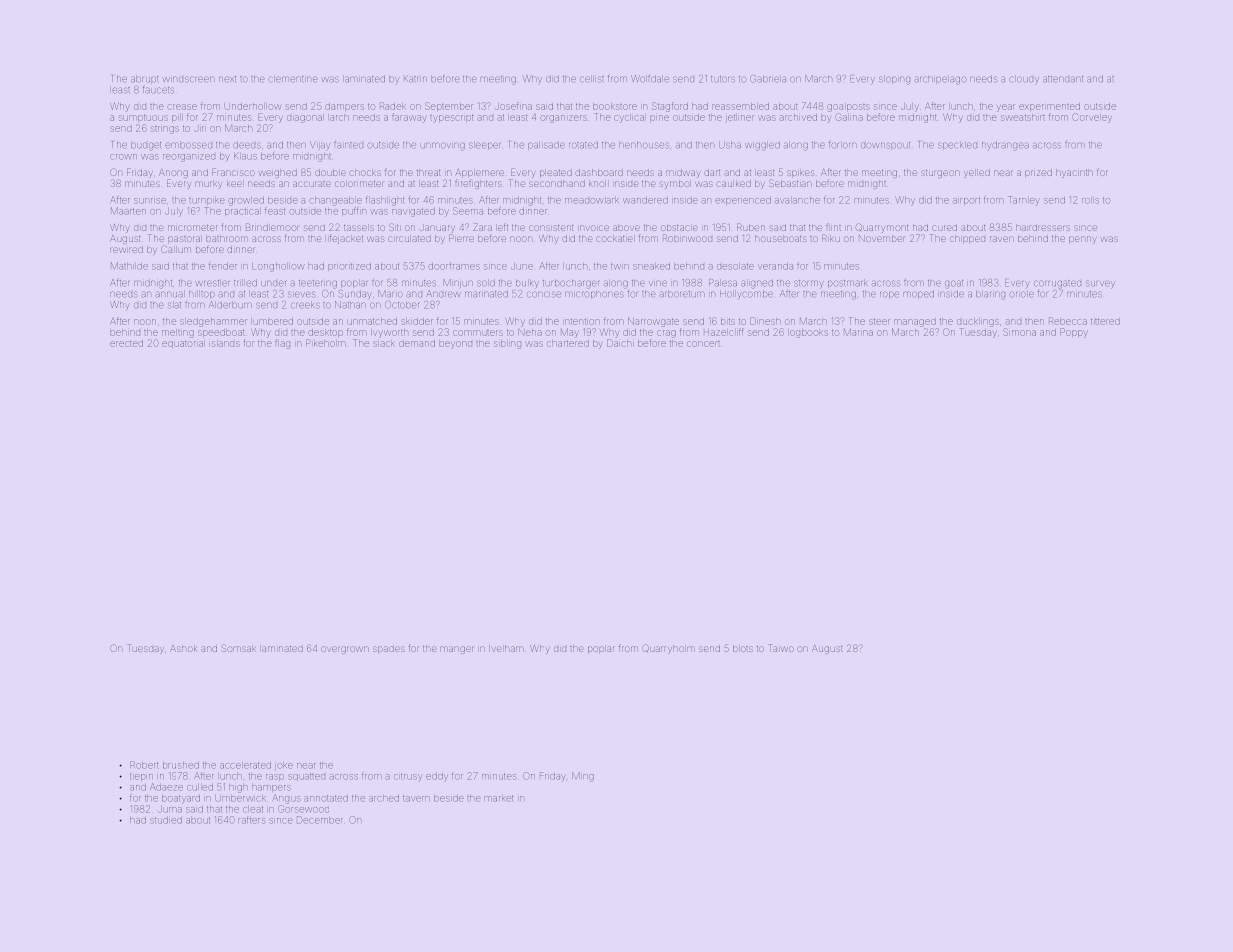 The width and height of the document is (1233, 952). Describe the element at coordinates (556, 173) in the document. I see `pleated` at that location.
